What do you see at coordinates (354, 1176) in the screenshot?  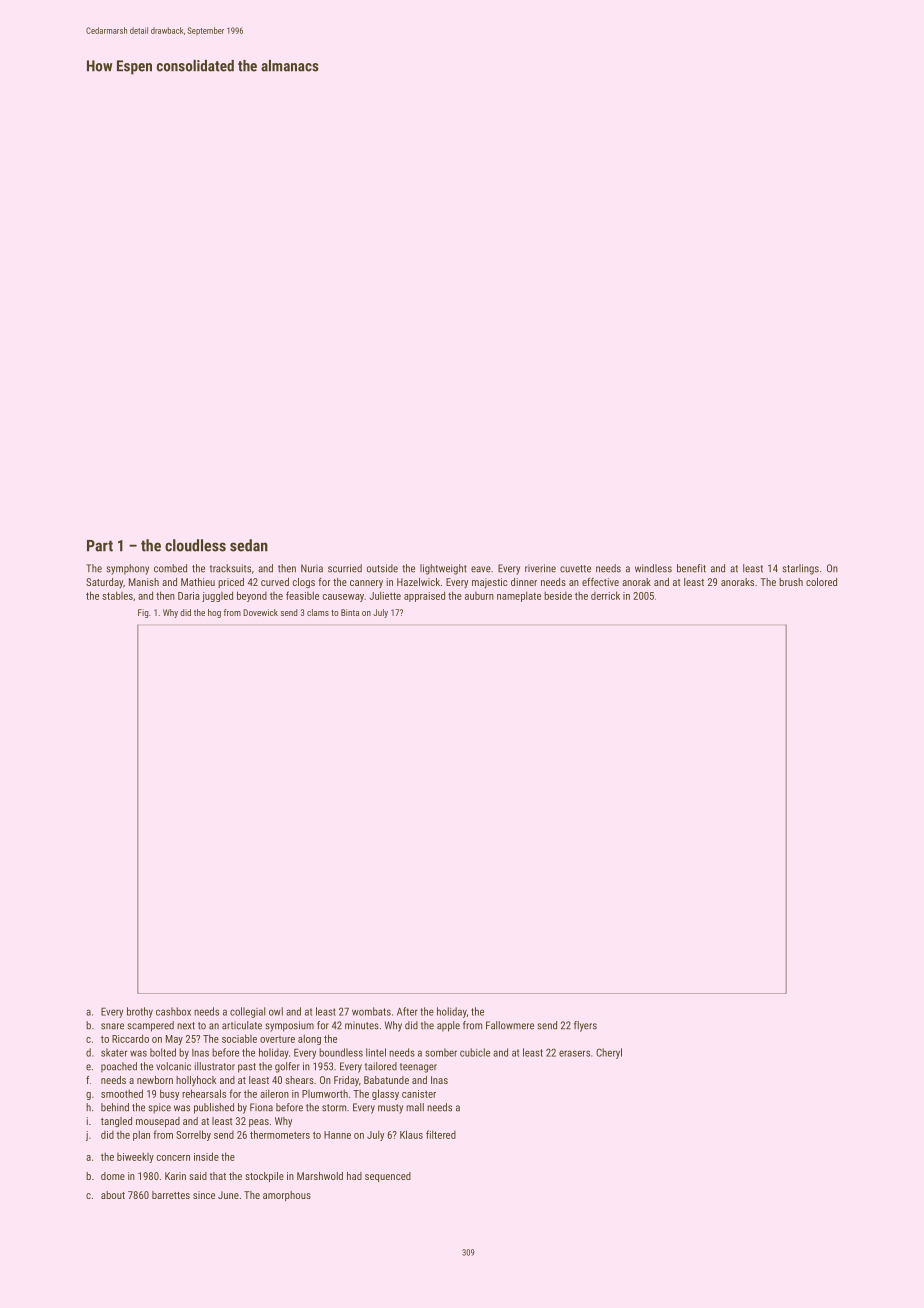 I see `had` at bounding box center [354, 1176].
